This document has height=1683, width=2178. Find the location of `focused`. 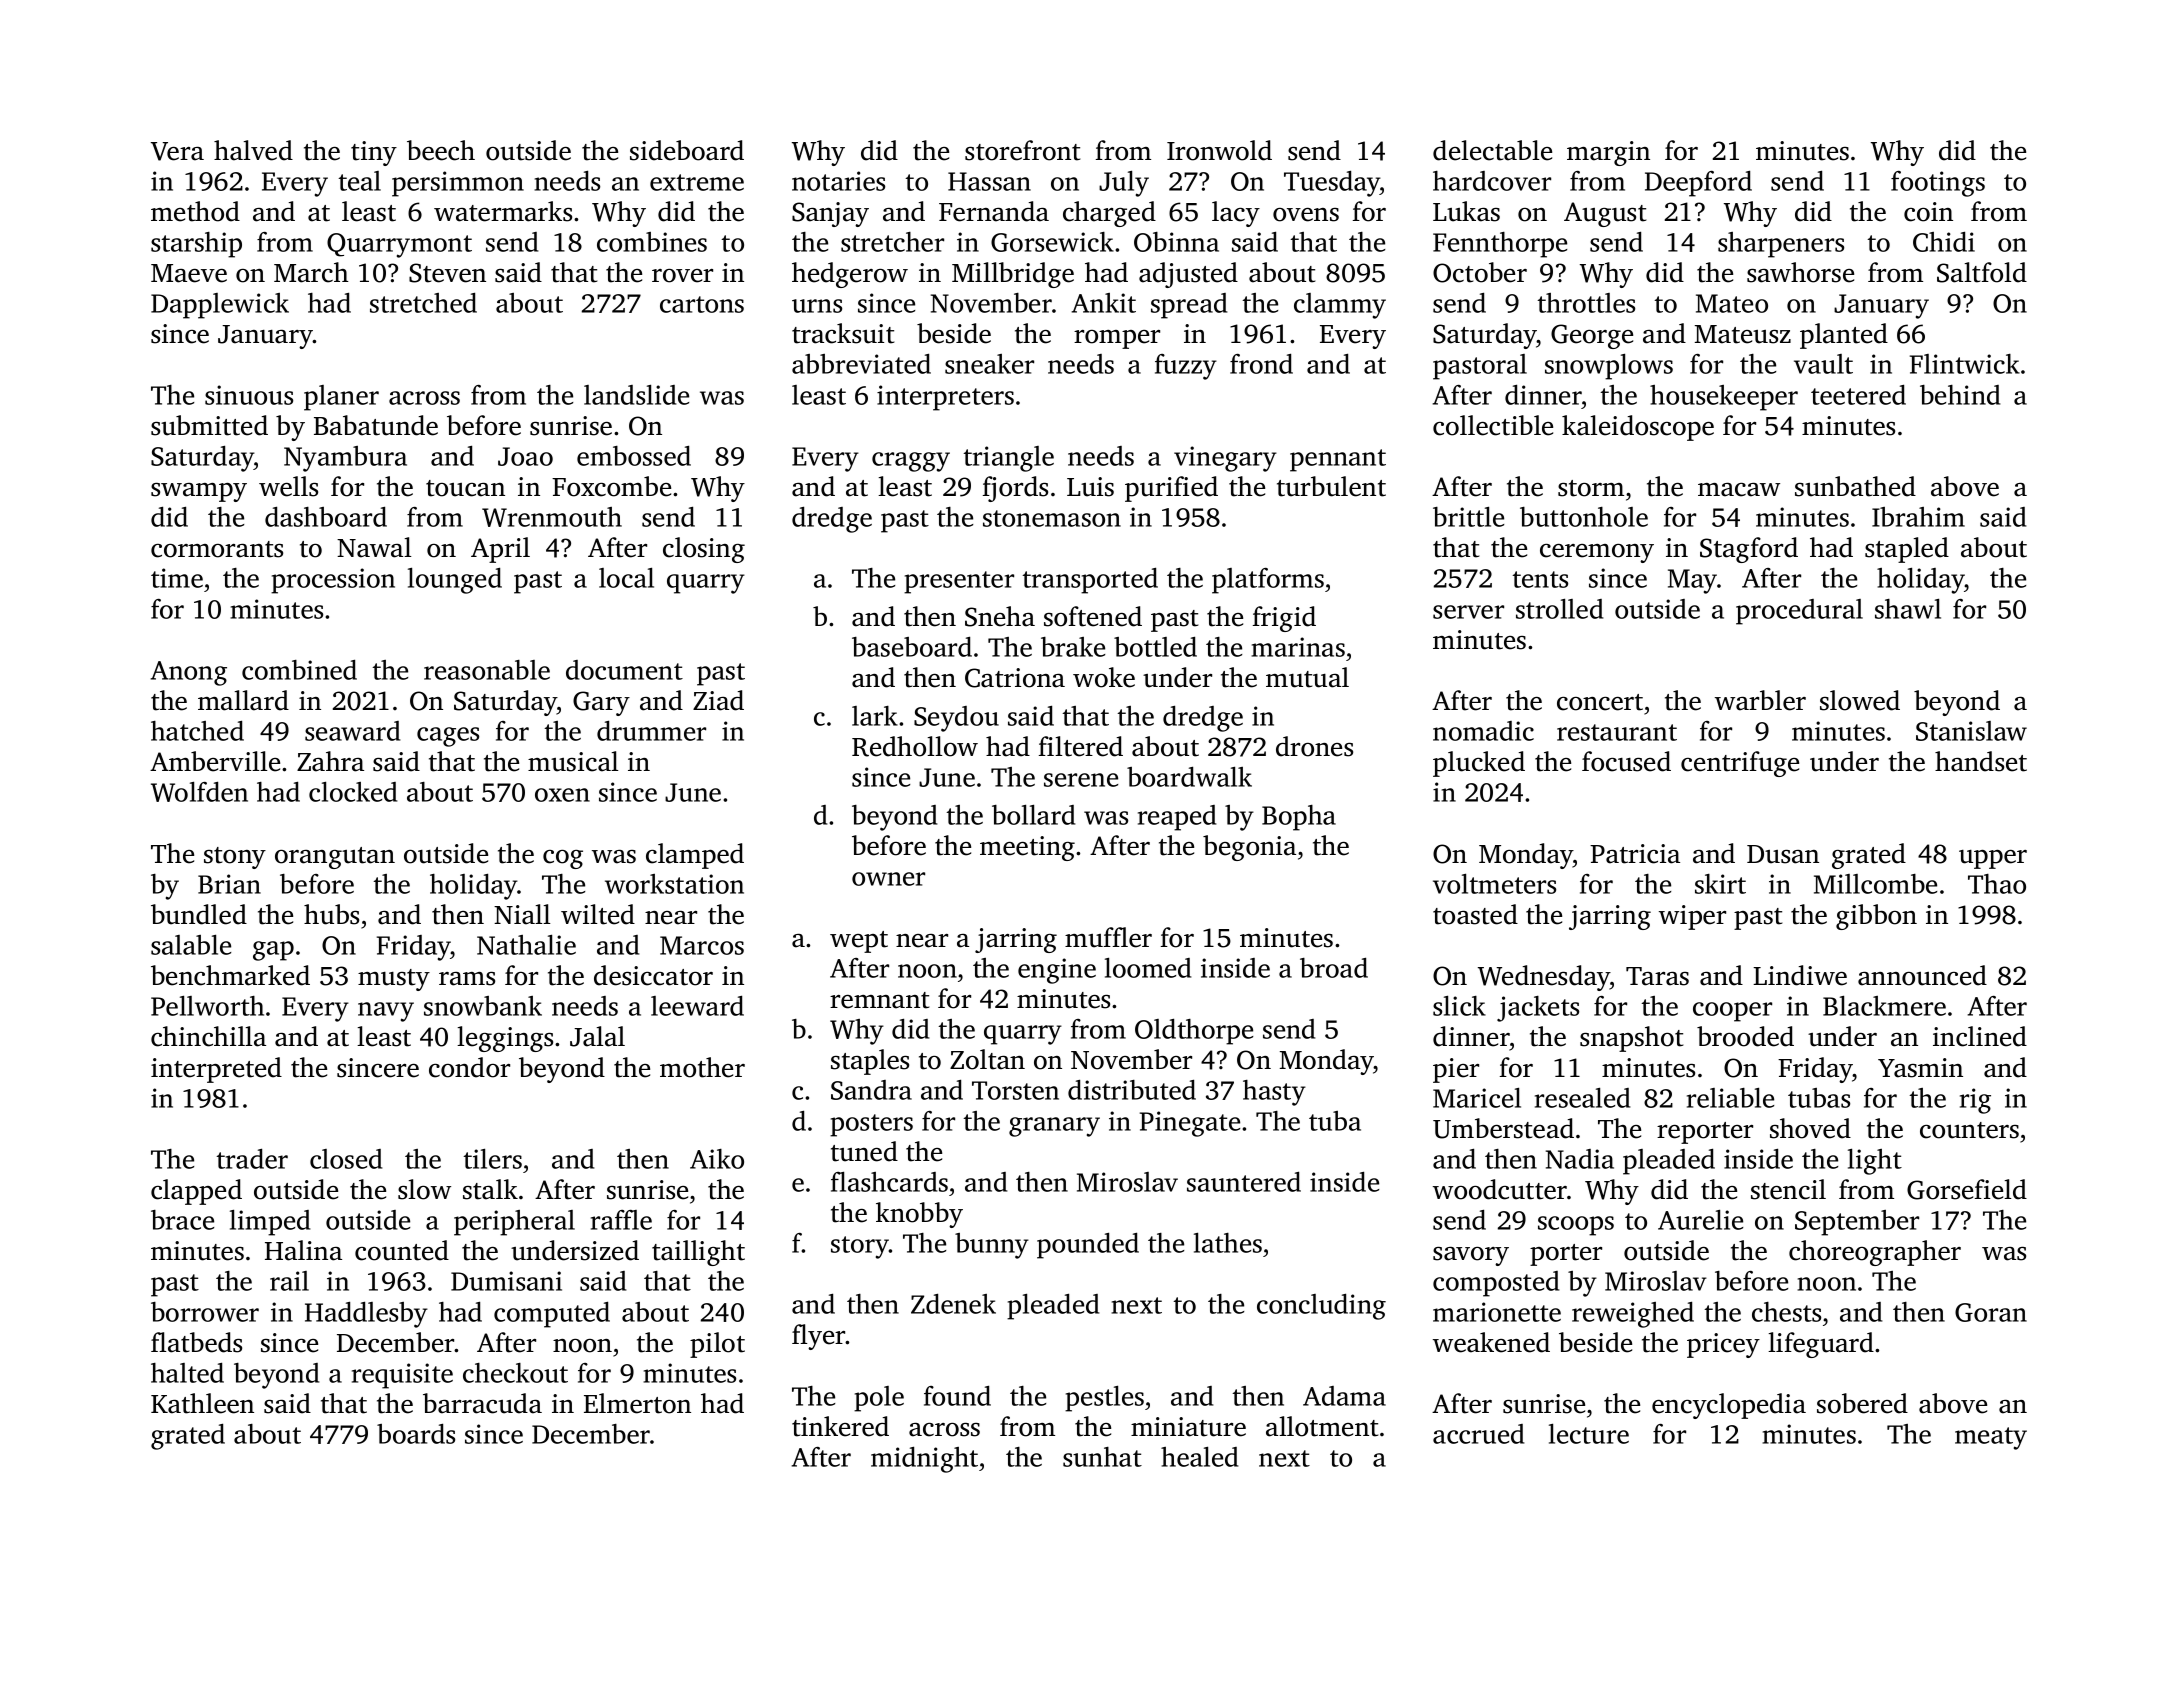

focused is located at coordinates (1626, 761).
